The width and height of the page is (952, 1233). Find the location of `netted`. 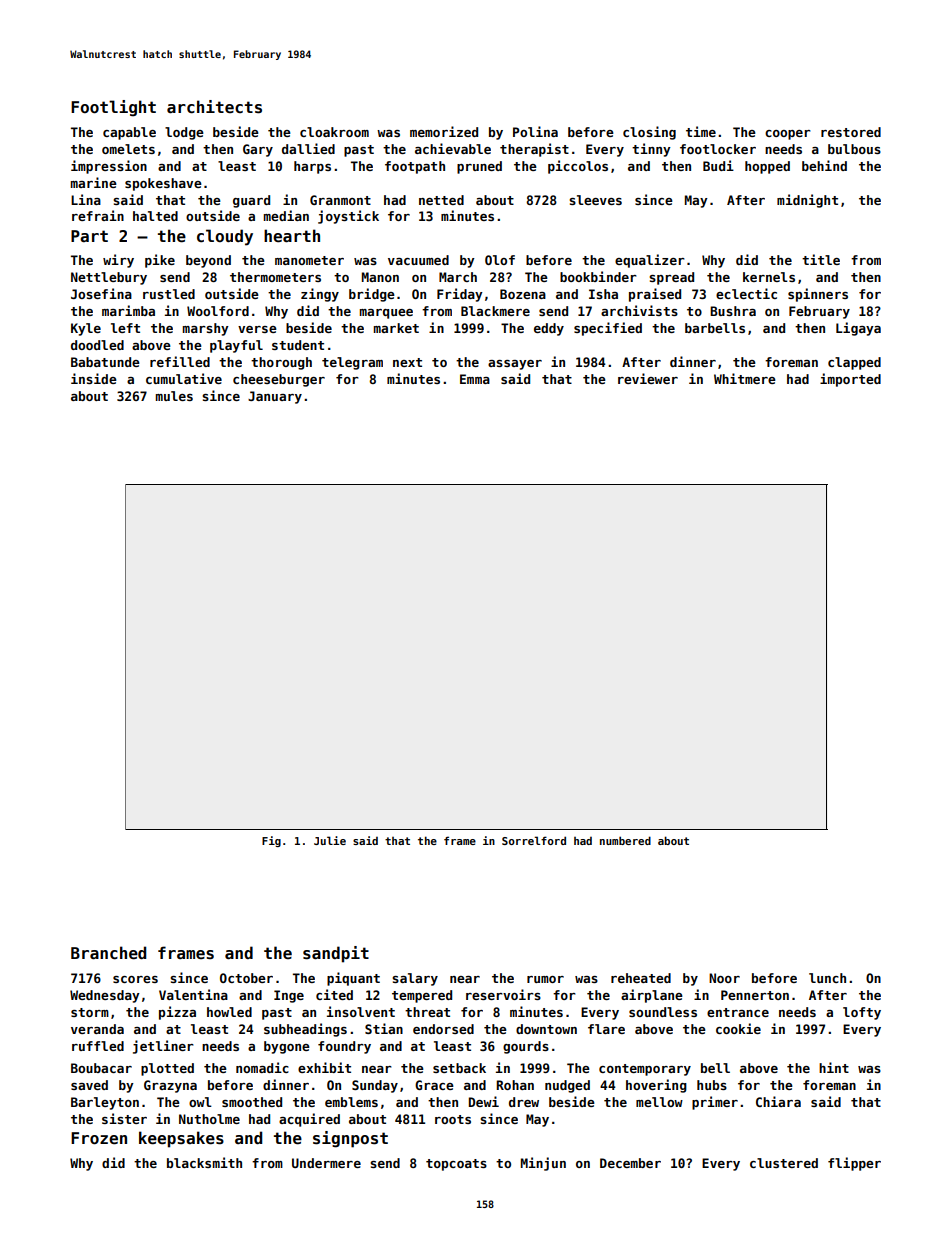

netted is located at coordinates (441, 200).
